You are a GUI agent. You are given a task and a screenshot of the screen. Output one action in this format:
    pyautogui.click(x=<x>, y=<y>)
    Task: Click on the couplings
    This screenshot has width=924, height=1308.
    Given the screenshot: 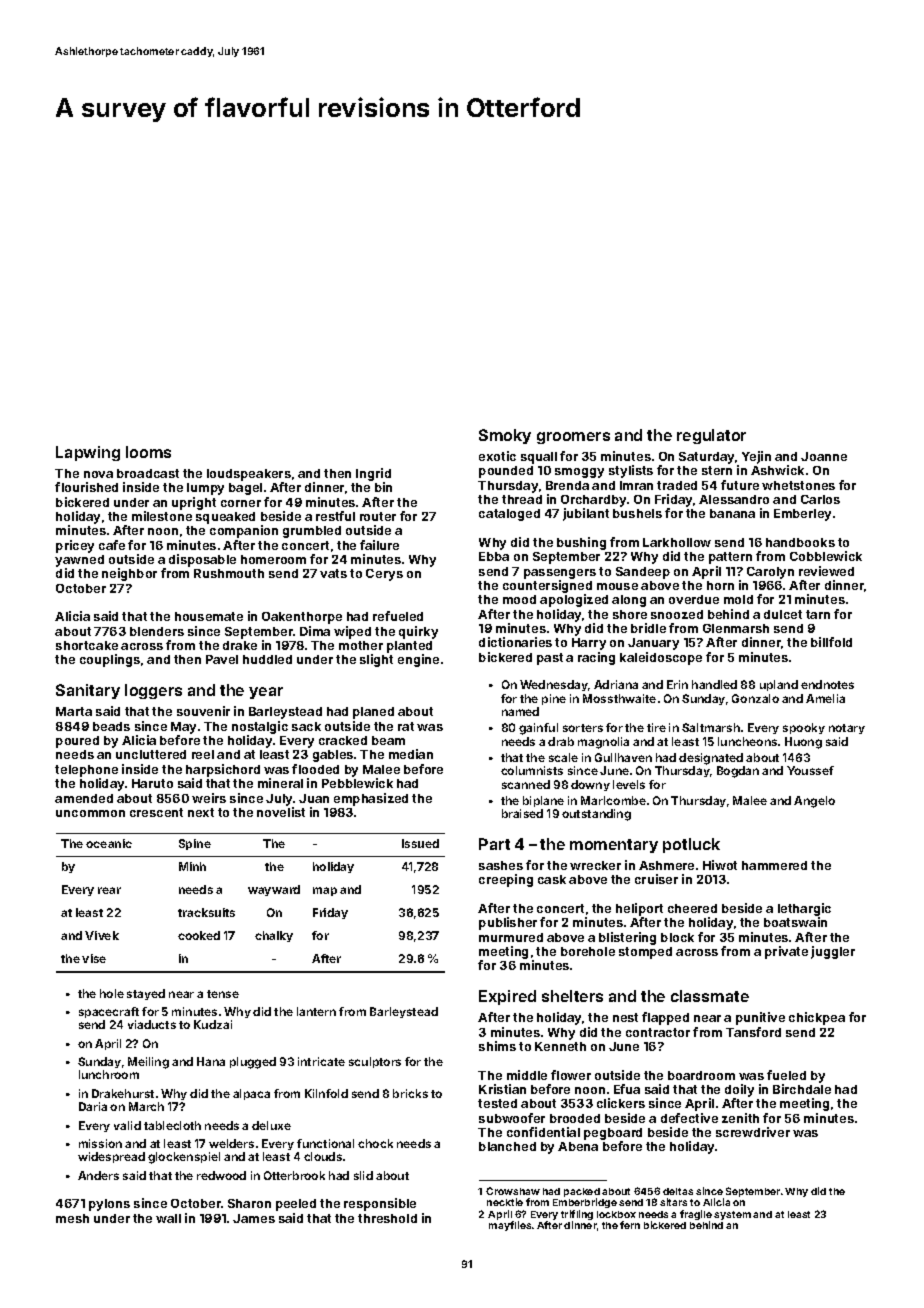 What is the action you would take?
    pyautogui.click(x=110, y=660)
